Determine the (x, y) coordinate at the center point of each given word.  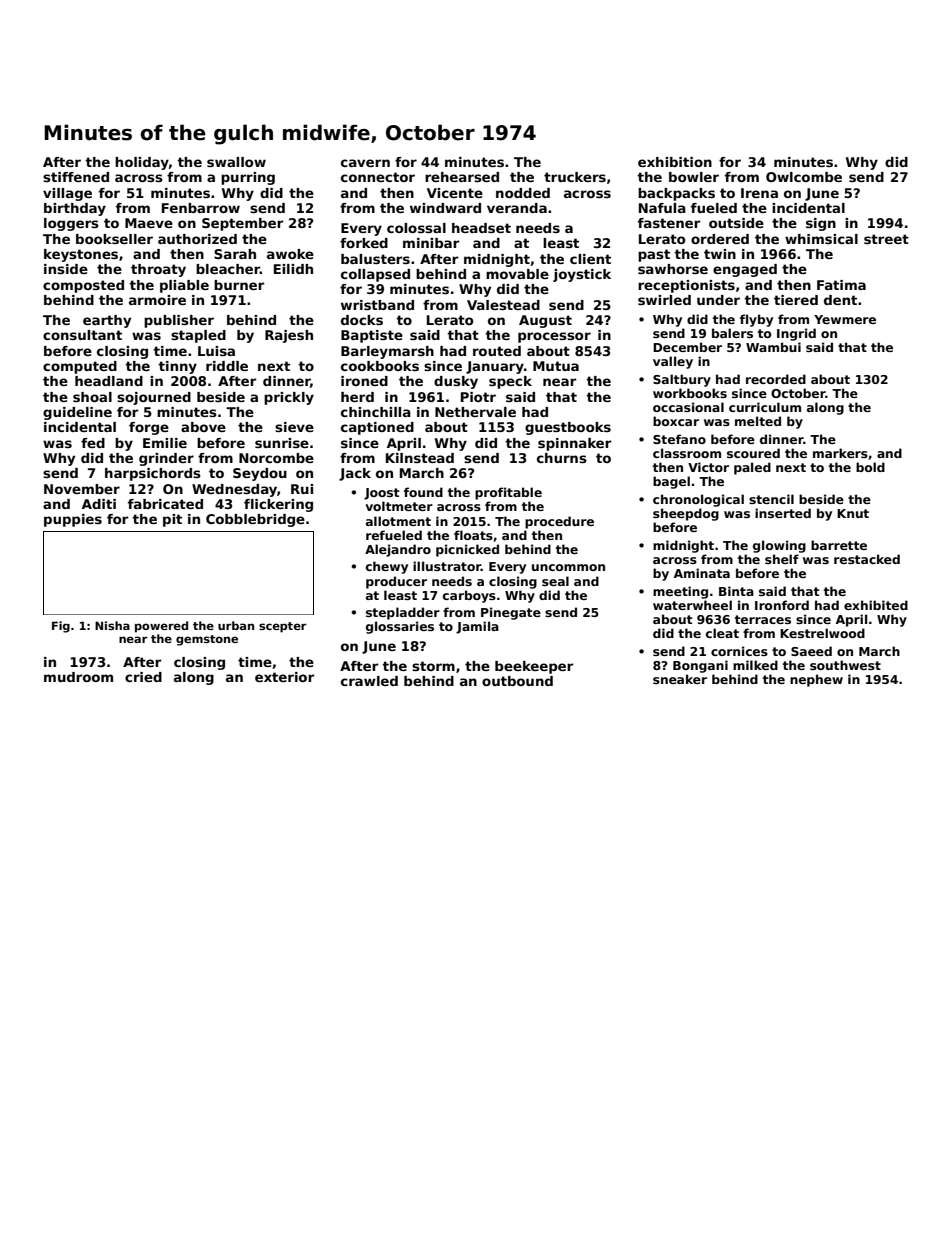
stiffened (76, 177)
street (886, 239)
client (590, 259)
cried (143, 677)
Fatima (841, 285)
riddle (227, 366)
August (545, 321)
